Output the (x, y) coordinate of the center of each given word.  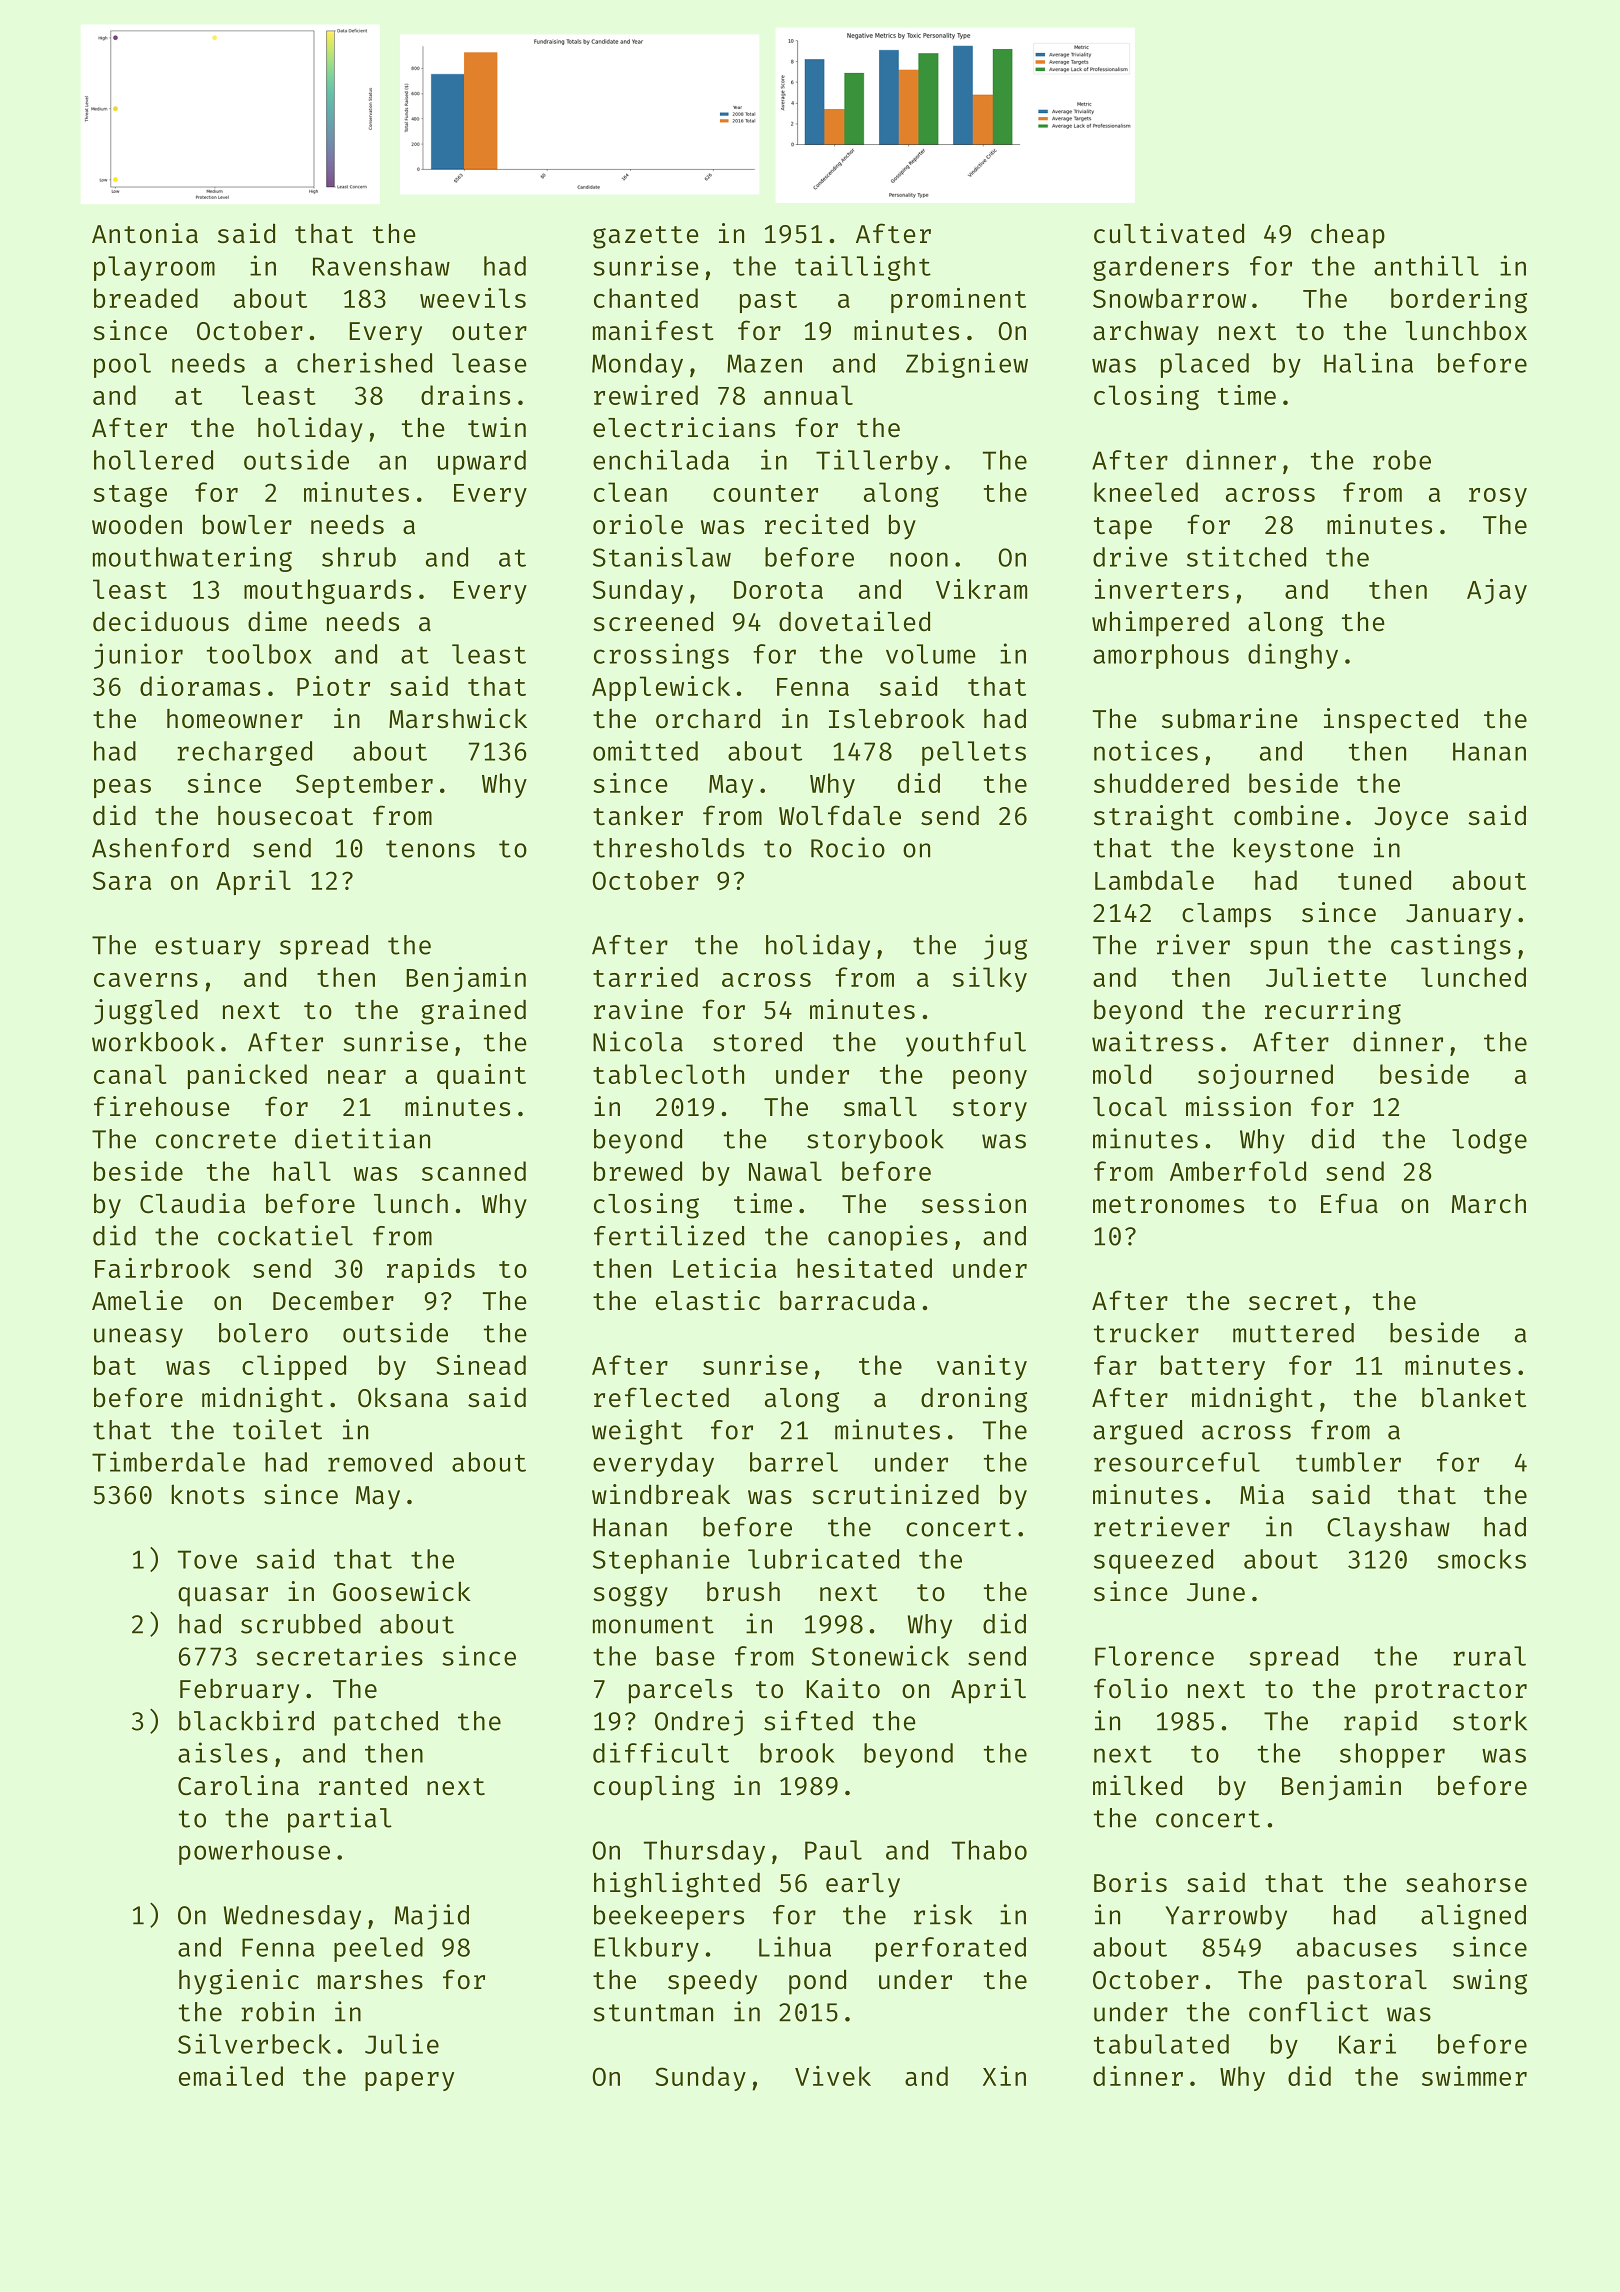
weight (637, 1432)
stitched (1246, 556)
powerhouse (254, 1852)
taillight (863, 268)
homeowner (235, 719)
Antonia (145, 233)
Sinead (481, 1365)
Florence (1154, 1656)
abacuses (1357, 1947)
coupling (654, 1788)
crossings (661, 656)
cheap (1348, 236)
